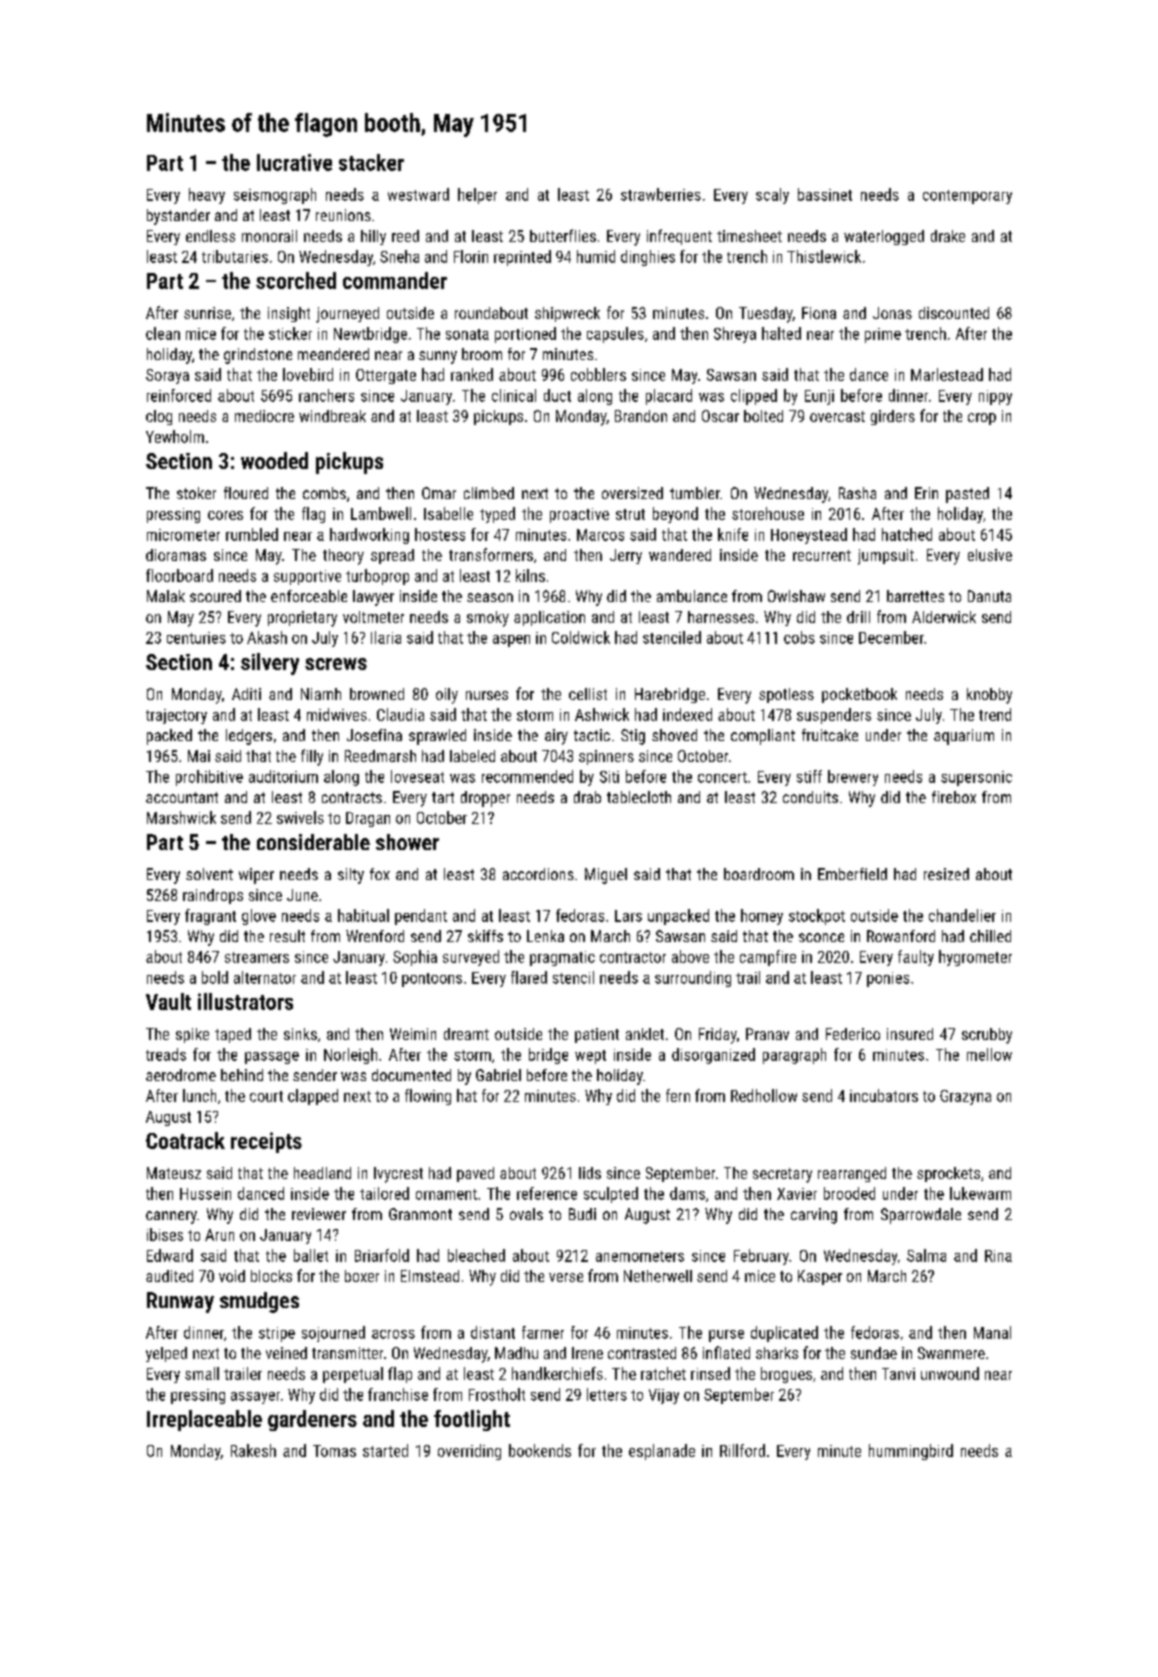 Image resolution: width=1158 pixels, height=1677 pixels. I want to click on stacker, so click(371, 162).
